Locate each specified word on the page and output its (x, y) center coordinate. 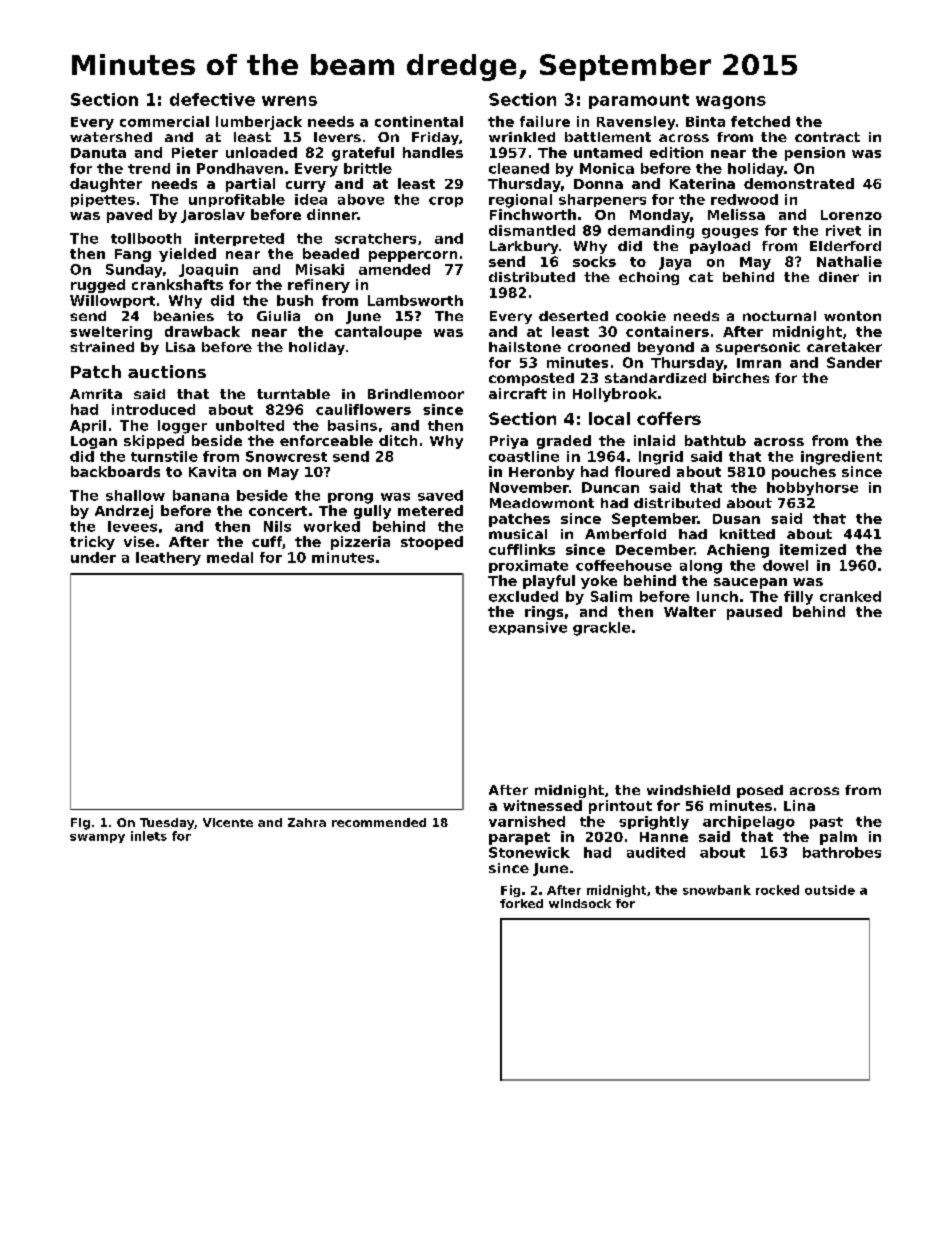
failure (545, 121)
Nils (277, 526)
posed (760, 791)
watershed (111, 137)
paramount (639, 101)
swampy (97, 838)
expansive (528, 628)
